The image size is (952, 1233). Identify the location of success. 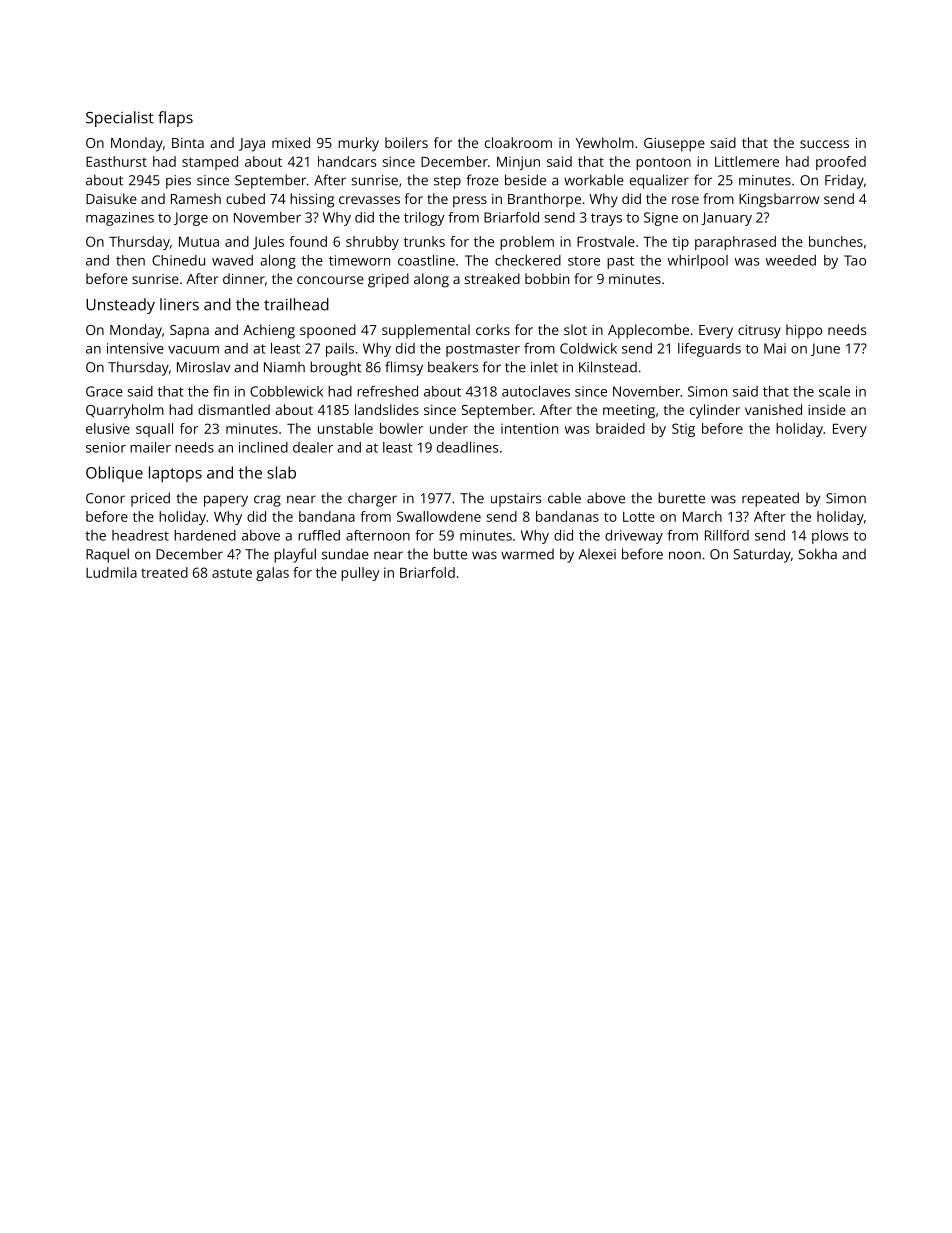
(824, 144).
